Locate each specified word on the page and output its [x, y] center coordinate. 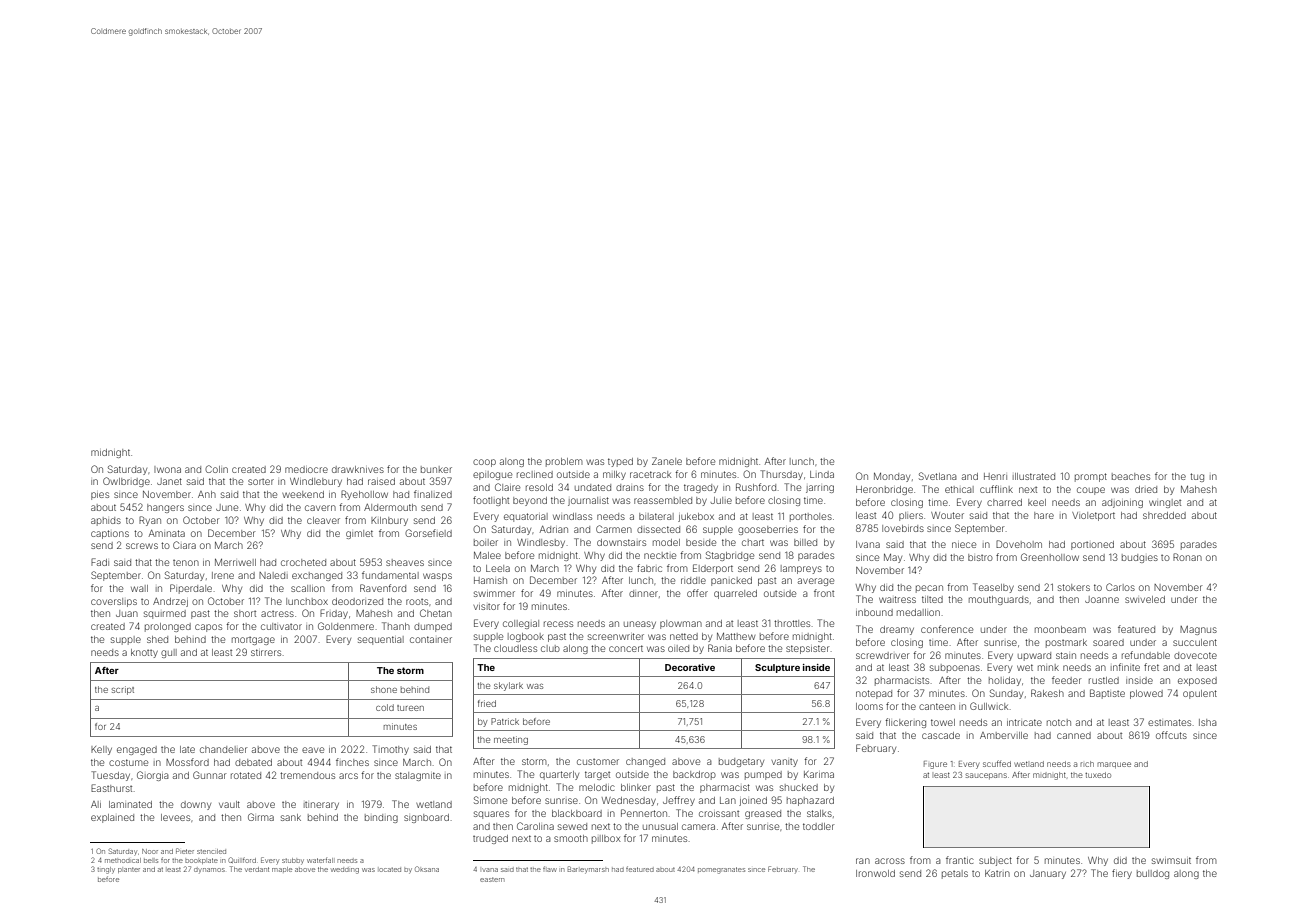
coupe [1091, 491]
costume [128, 762]
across [890, 861]
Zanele [667, 461]
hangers [165, 508]
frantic [960, 860]
